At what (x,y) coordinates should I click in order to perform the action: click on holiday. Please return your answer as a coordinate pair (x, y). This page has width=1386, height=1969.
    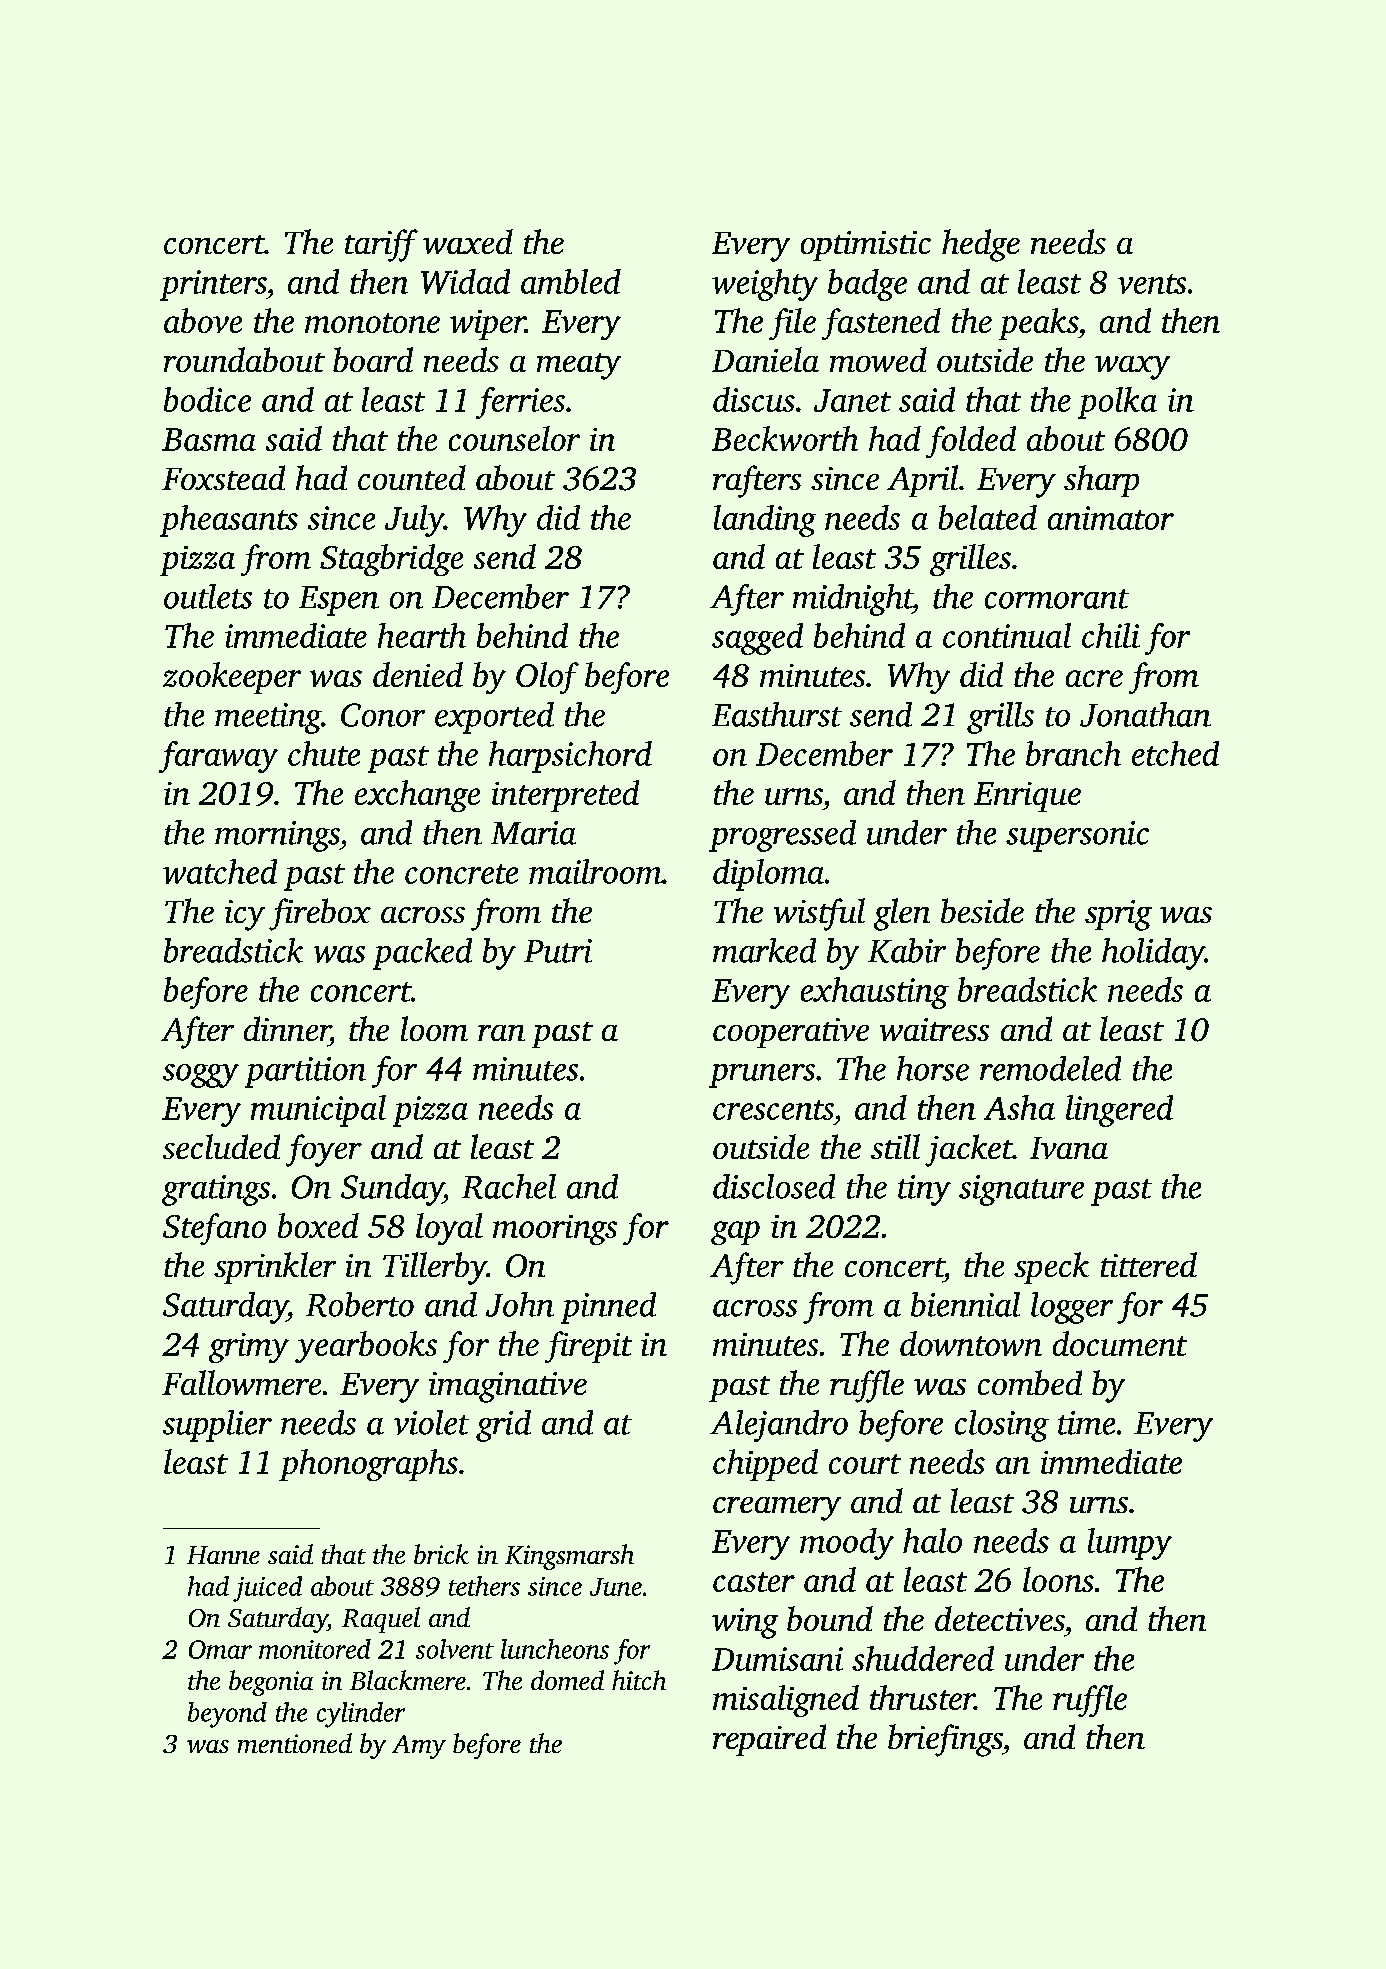
    Looking at the image, I should click on (1153, 954).
